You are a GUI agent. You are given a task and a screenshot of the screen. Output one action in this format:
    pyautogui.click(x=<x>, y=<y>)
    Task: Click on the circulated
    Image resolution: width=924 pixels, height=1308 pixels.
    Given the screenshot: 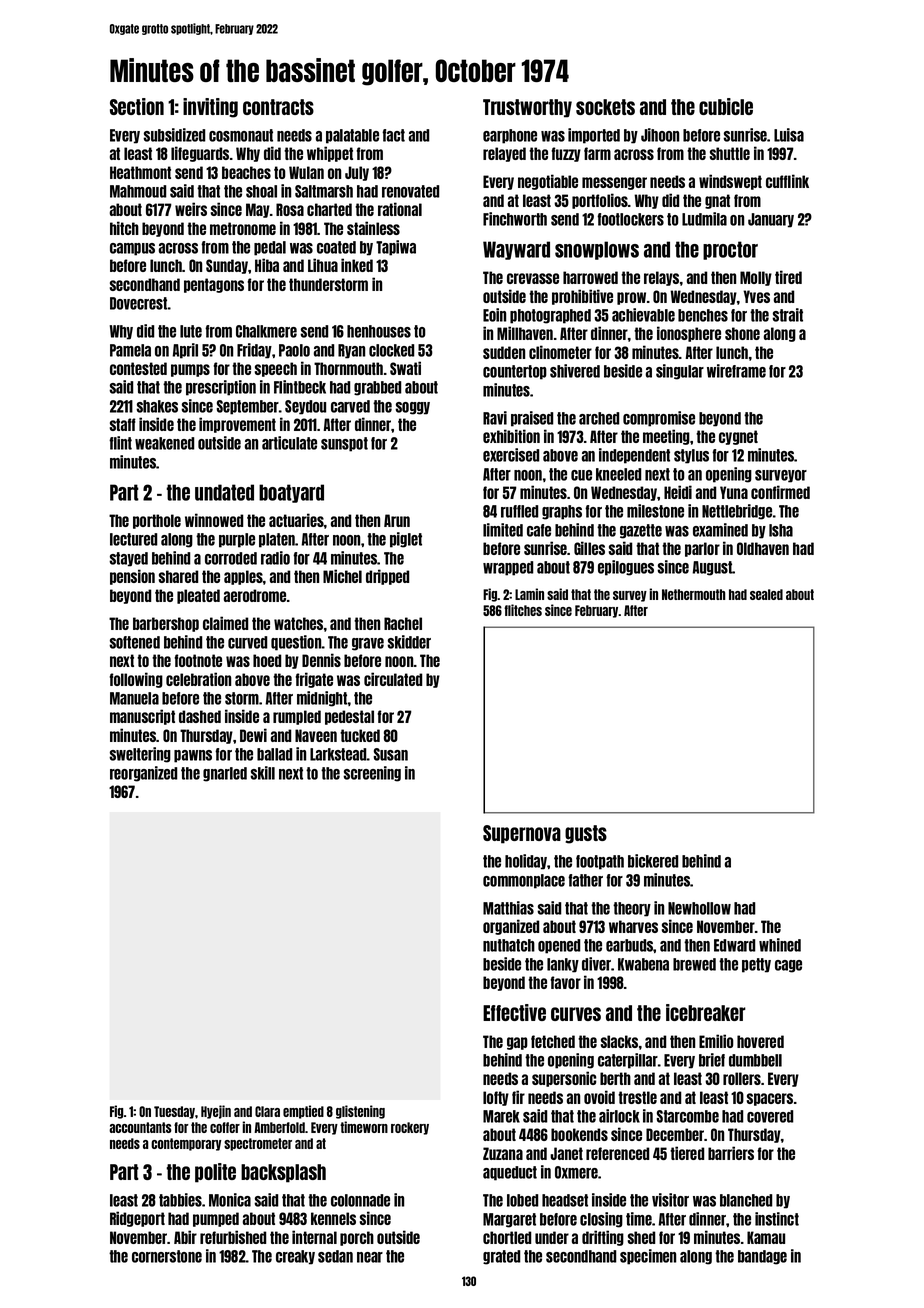 What is the action you would take?
    pyautogui.click(x=393, y=679)
